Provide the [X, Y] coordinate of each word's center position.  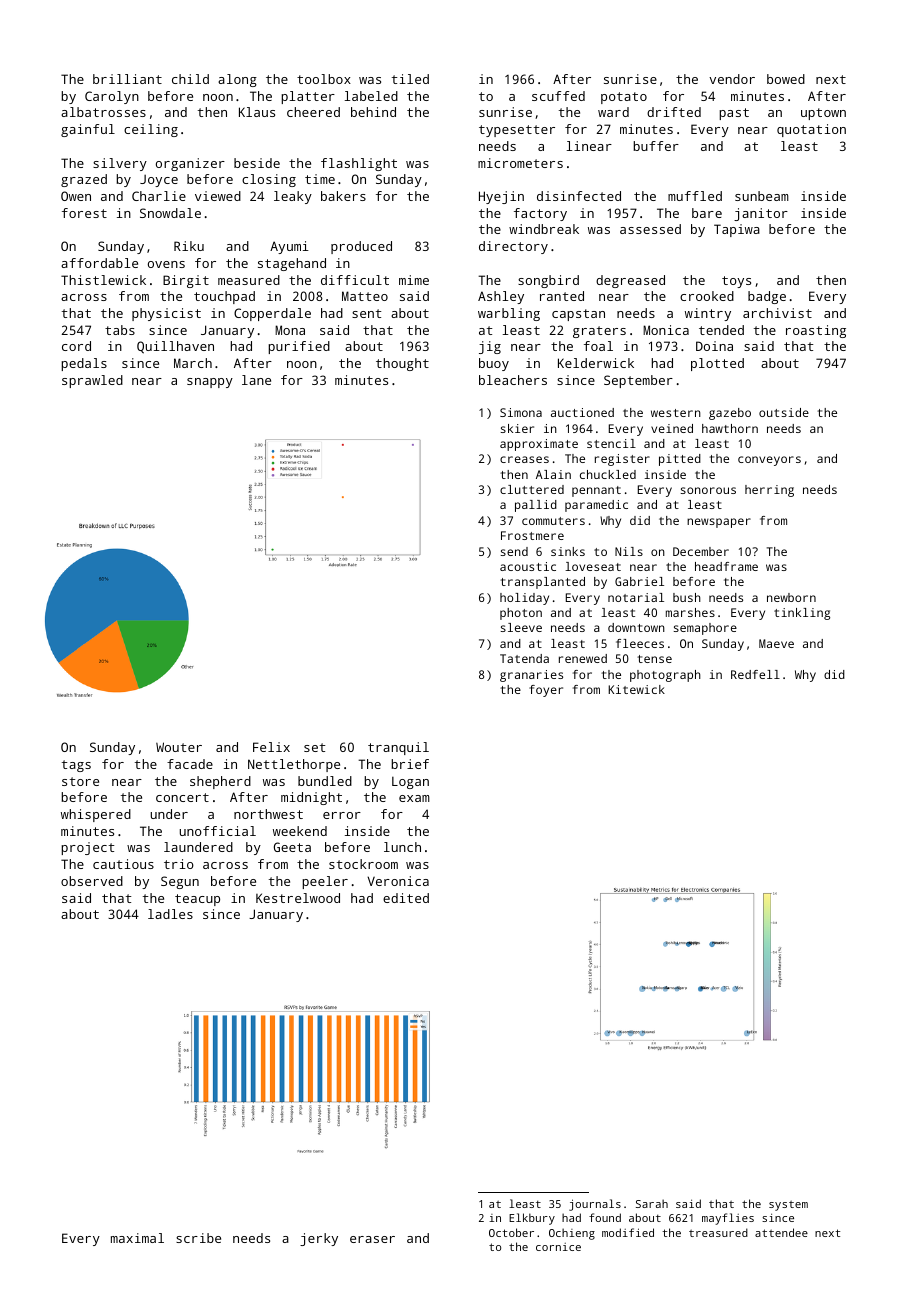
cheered [313, 112]
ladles [170, 914]
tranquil [398, 748]
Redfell [755, 674]
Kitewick [636, 689]
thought [402, 364]
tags [76, 766]
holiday [524, 599]
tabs [120, 330]
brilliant [127, 79]
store [80, 781]
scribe [198, 1238]
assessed [650, 229]
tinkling [802, 614]
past [734, 114]
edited [406, 898]
